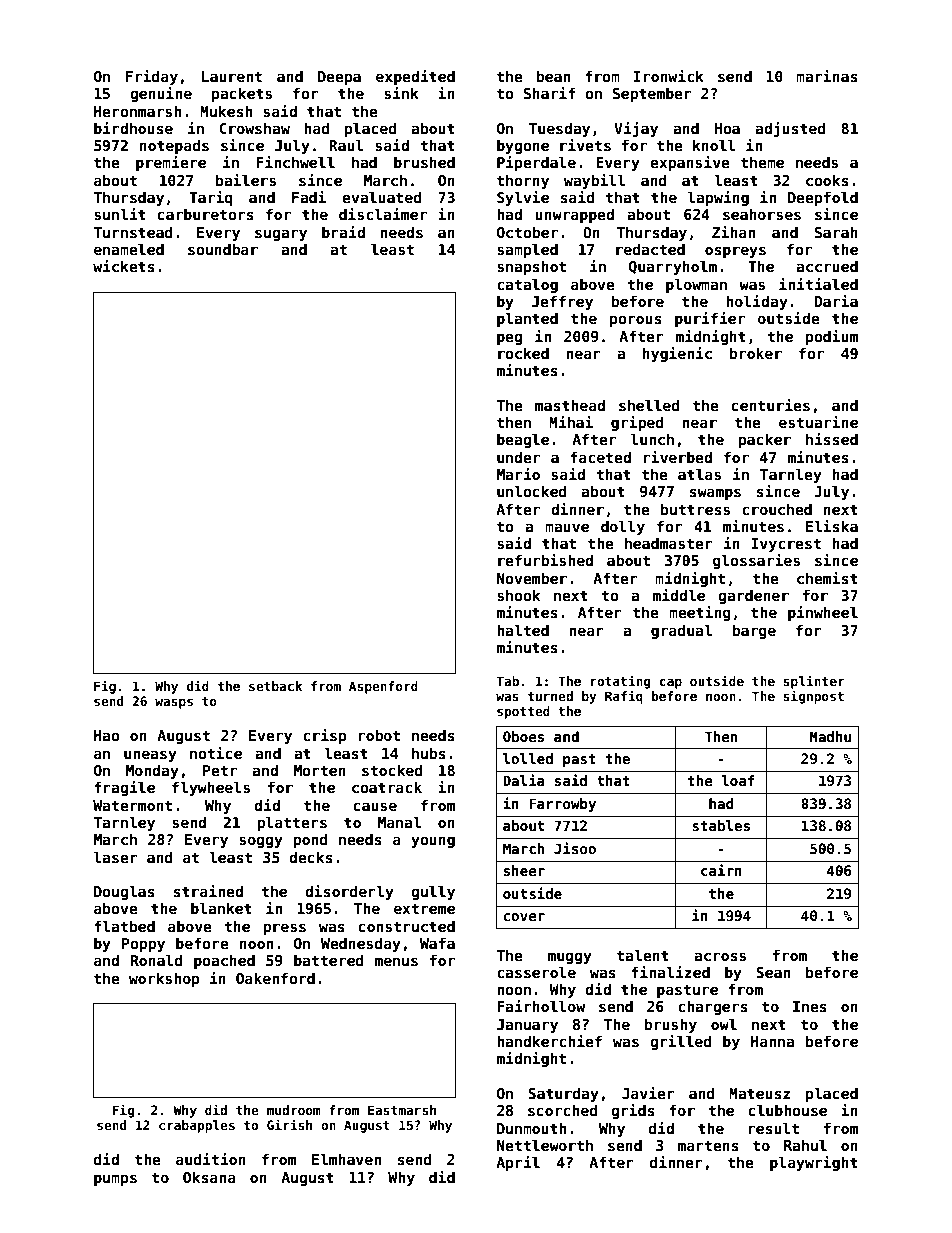 The image size is (952, 1233). Describe the element at coordinates (830, 736) in the page. I see `Madhu` at that location.
